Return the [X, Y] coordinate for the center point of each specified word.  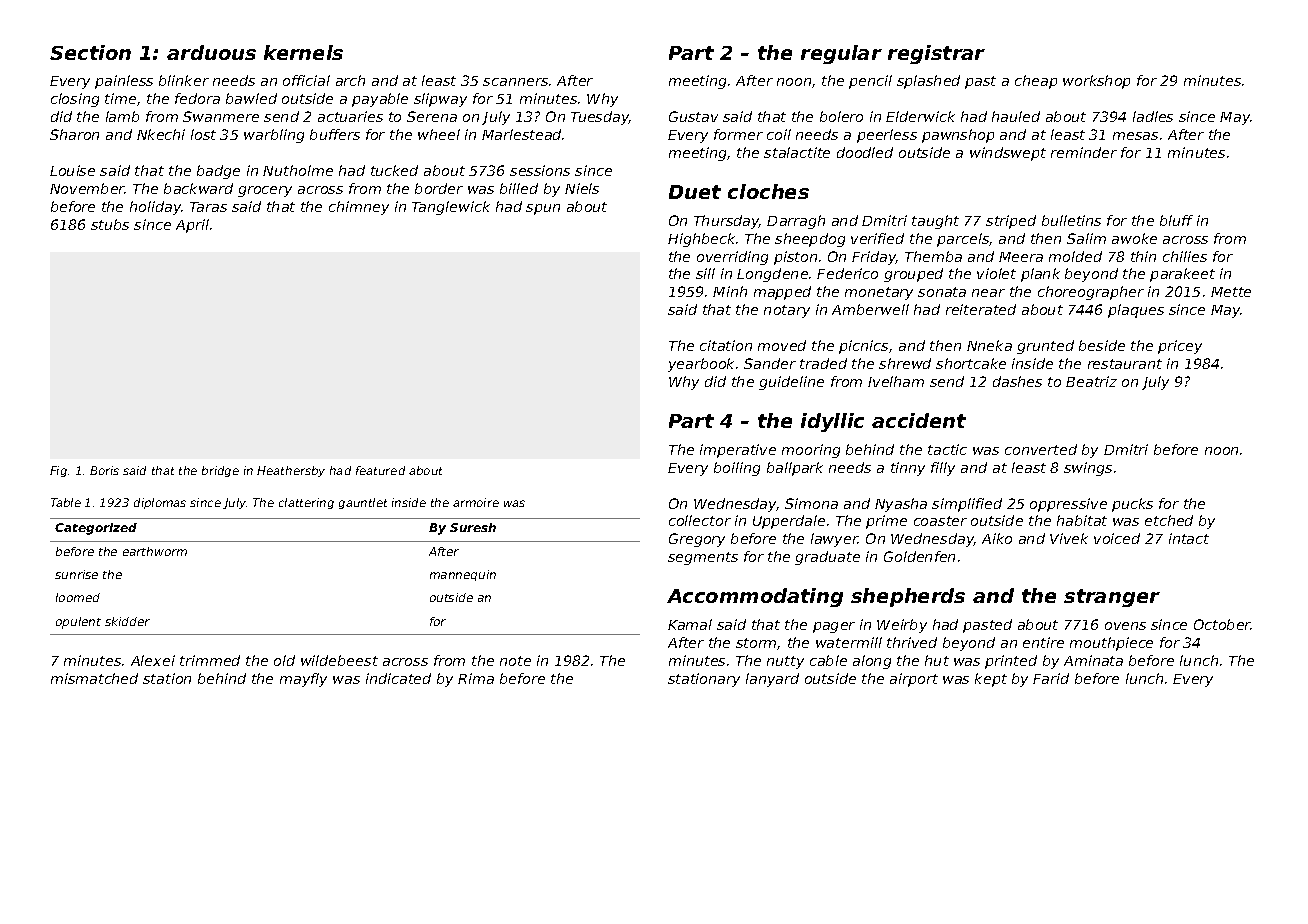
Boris [104, 470]
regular [841, 54]
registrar [936, 54]
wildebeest [339, 660]
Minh [730, 291]
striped [1011, 222]
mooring [811, 451]
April [192, 226]
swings [1088, 469]
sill [705, 273]
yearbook [701, 365]
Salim [1086, 238]
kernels [303, 52]
